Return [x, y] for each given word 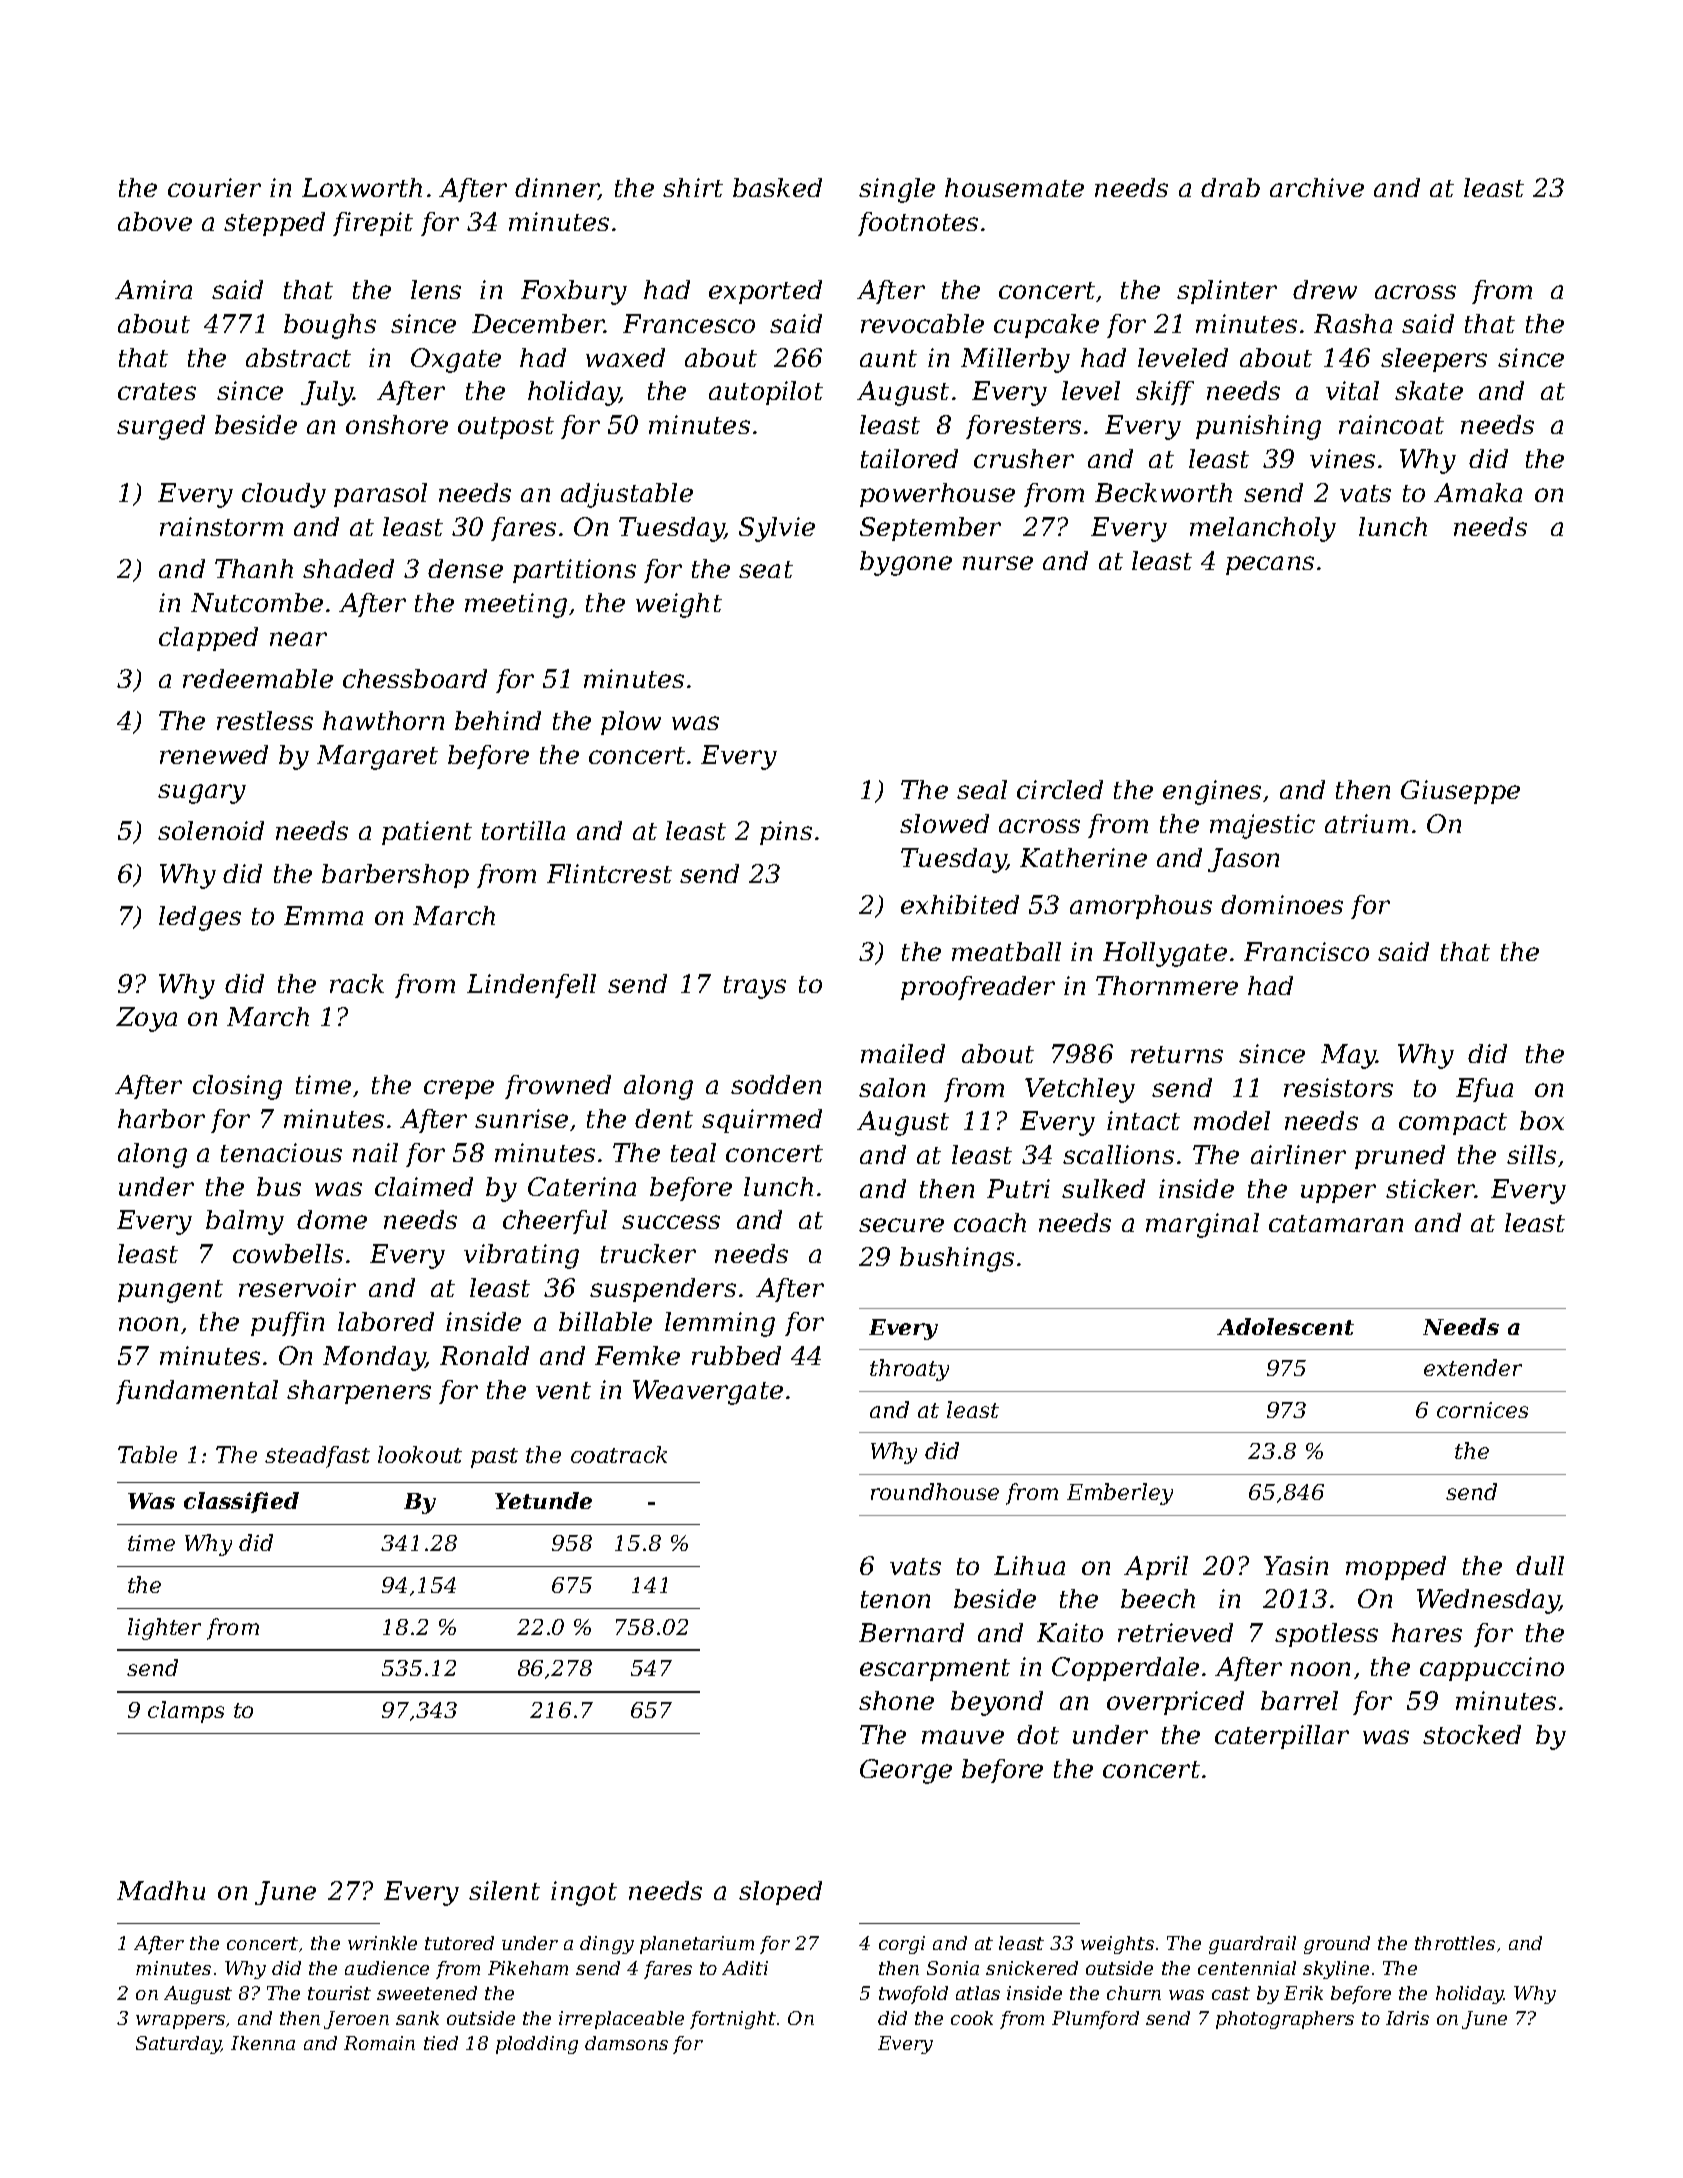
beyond [997, 1703]
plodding [537, 2045]
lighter [164, 1629]
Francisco [1306, 951]
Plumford [1095, 2020]
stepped [274, 224]
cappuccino [1492, 1669]
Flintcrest [609, 873]
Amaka [1478, 492]
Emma [323, 915]
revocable [922, 323]
